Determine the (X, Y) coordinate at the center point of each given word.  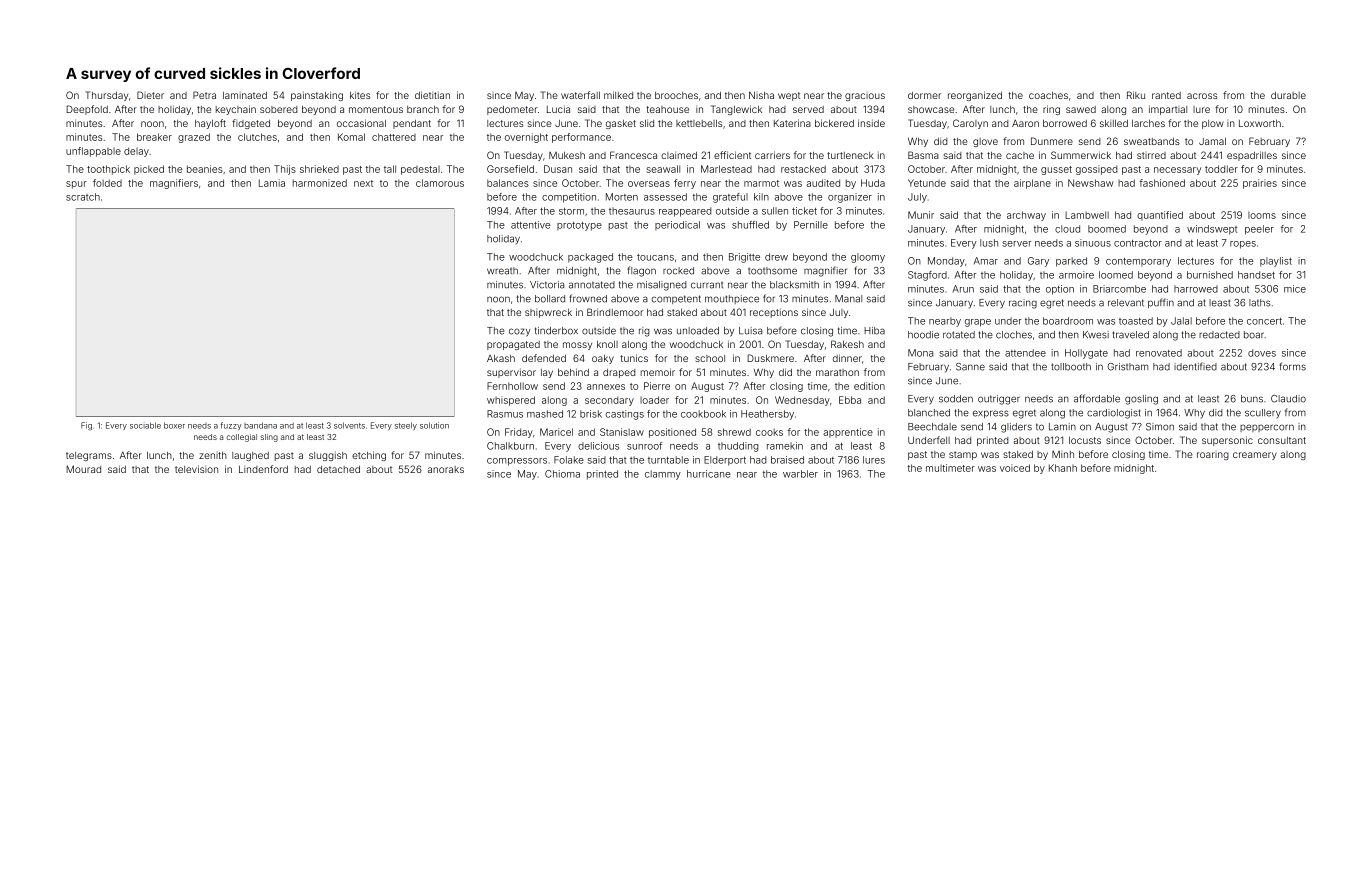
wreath (502, 271)
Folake (569, 460)
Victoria (547, 285)
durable (1288, 95)
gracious (865, 97)
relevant (1126, 303)
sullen (775, 211)
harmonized (320, 183)
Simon (1160, 427)
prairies (1260, 184)
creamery (1255, 456)
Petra (204, 95)
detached (338, 469)
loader (654, 400)
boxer (174, 425)
